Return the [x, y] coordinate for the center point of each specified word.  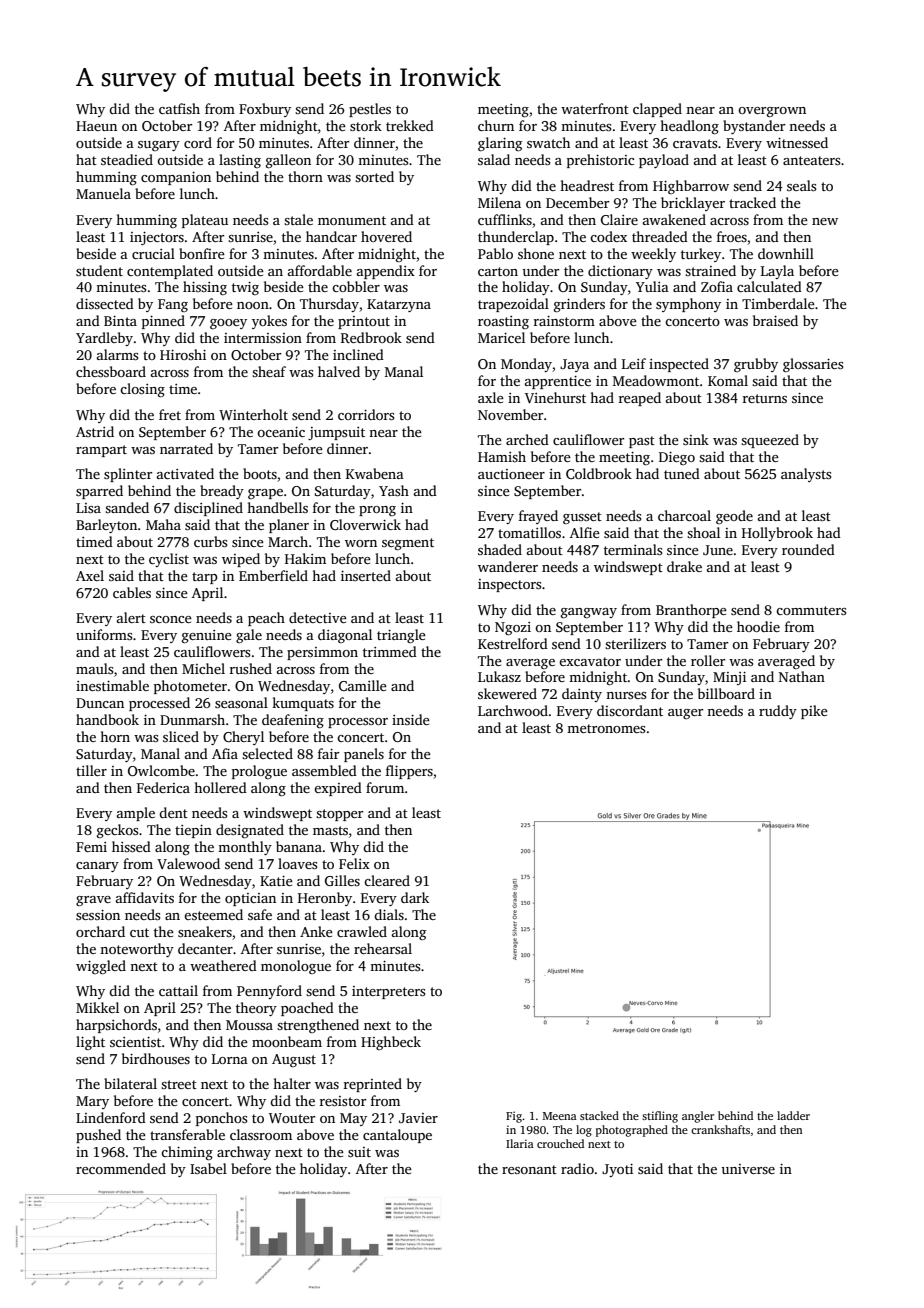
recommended [121, 1168]
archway [244, 1153]
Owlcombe [161, 770]
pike [814, 712]
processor [358, 723]
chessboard [111, 371]
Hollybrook [777, 534]
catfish [179, 108]
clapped [657, 110]
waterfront [595, 108]
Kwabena [375, 473]
